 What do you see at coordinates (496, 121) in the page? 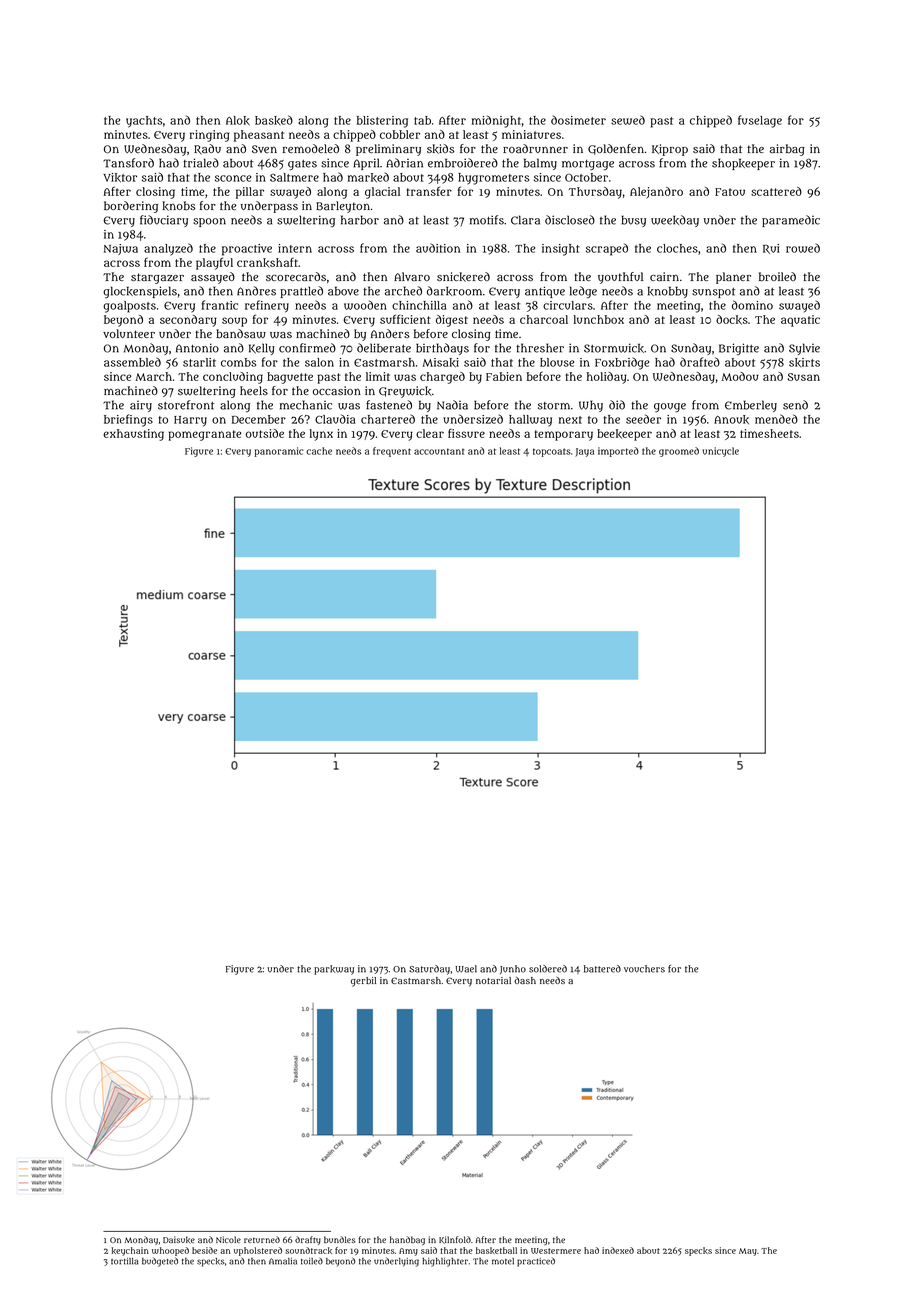
I see `midnight` at bounding box center [496, 121].
